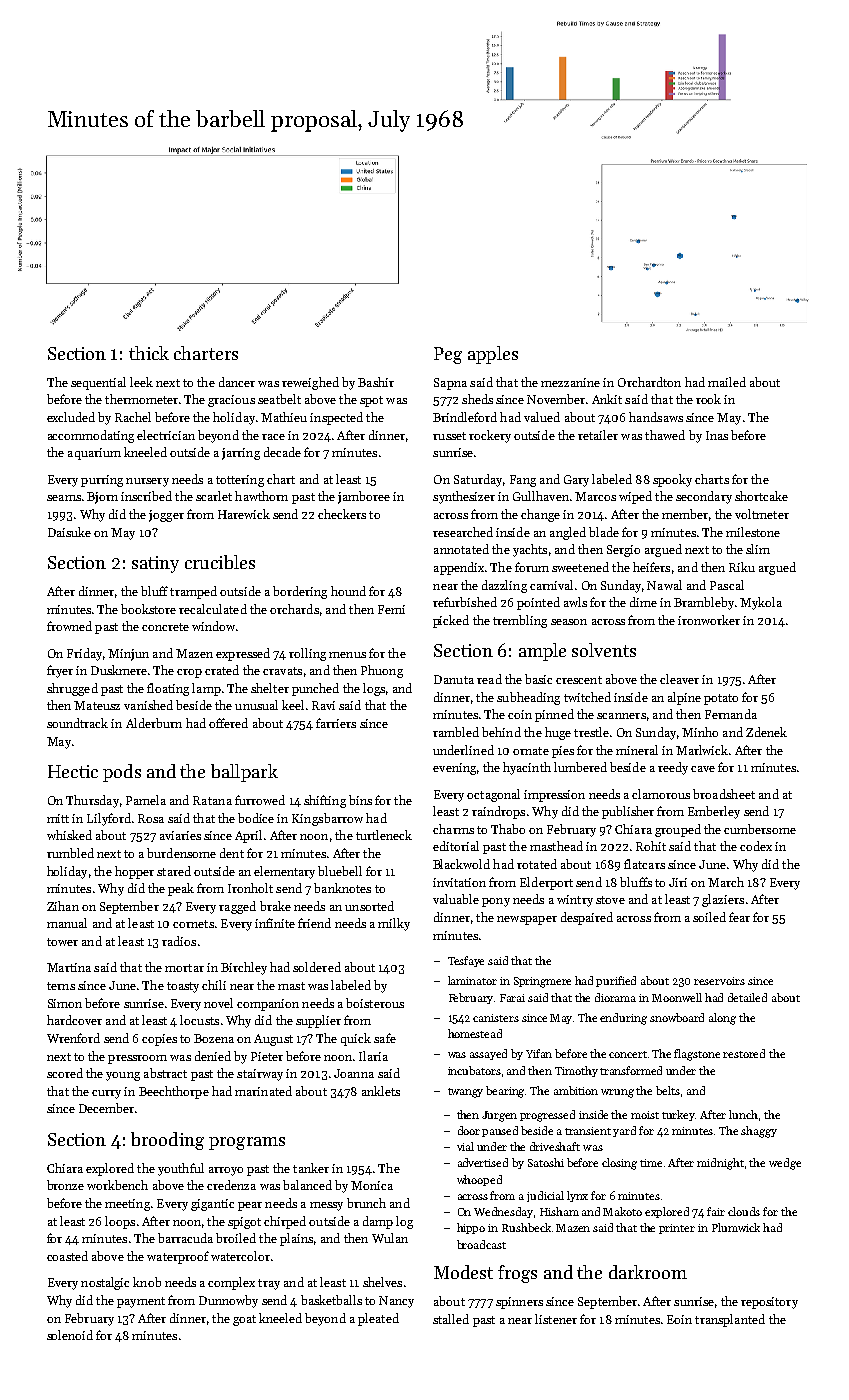 This screenshot has height=1400, width=849. Describe the element at coordinates (739, 917) in the screenshot. I see `fear` at that location.
